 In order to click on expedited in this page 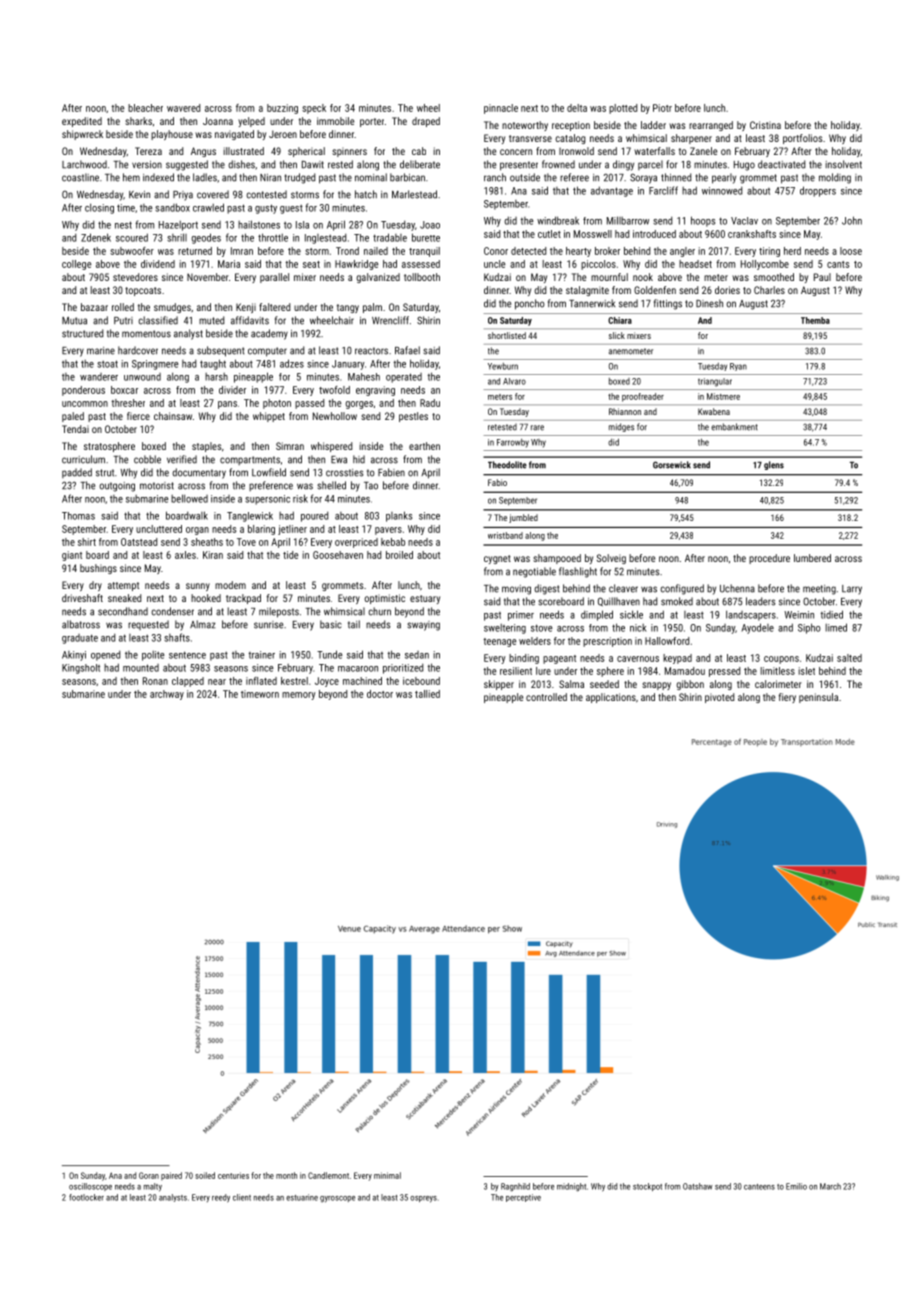, I will do `click(82, 122)`.
